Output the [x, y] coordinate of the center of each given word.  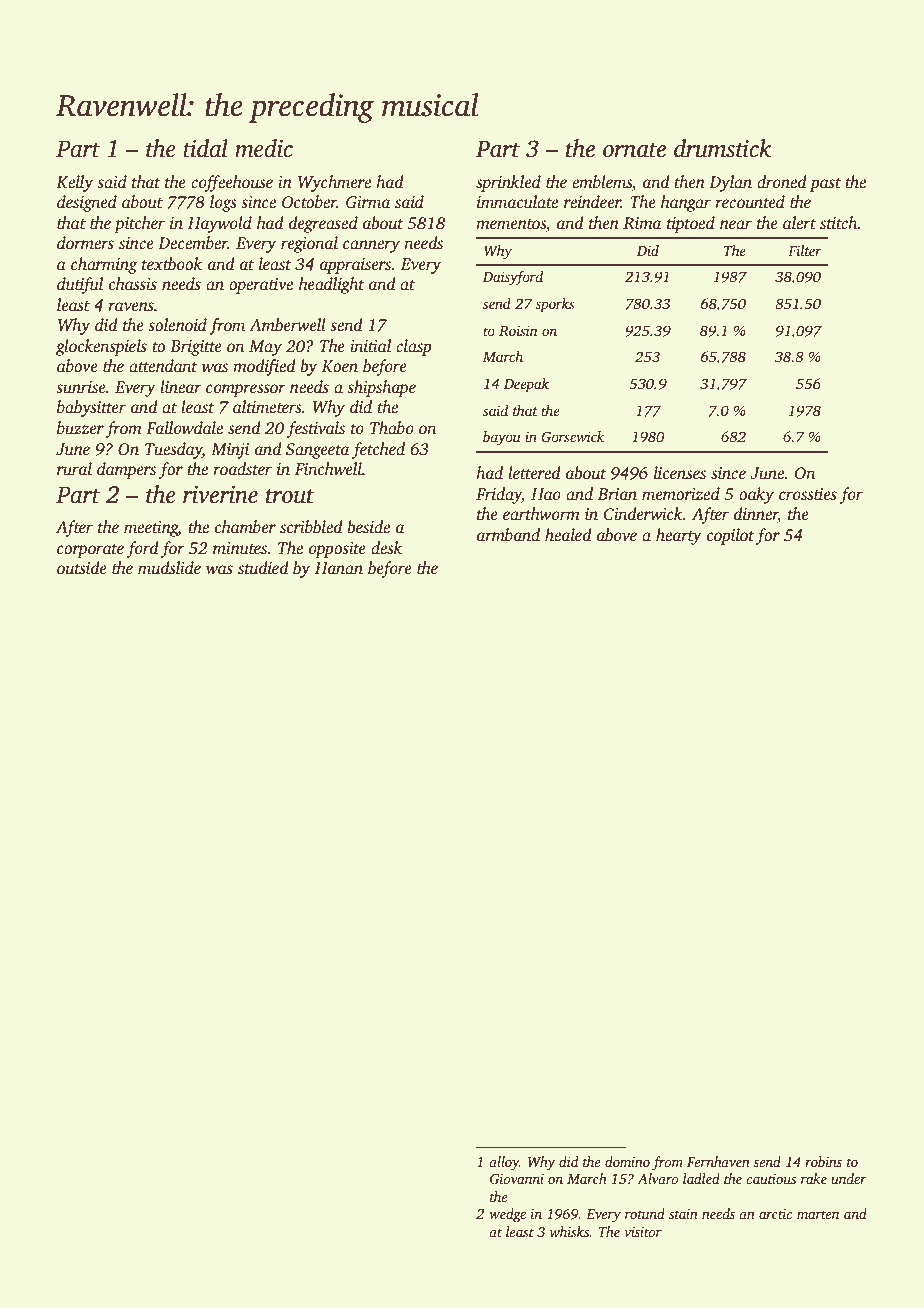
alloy [504, 1163]
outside [82, 568]
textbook [172, 264]
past [825, 185]
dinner [756, 515]
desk [386, 548]
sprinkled [508, 183]
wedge [507, 1215]
